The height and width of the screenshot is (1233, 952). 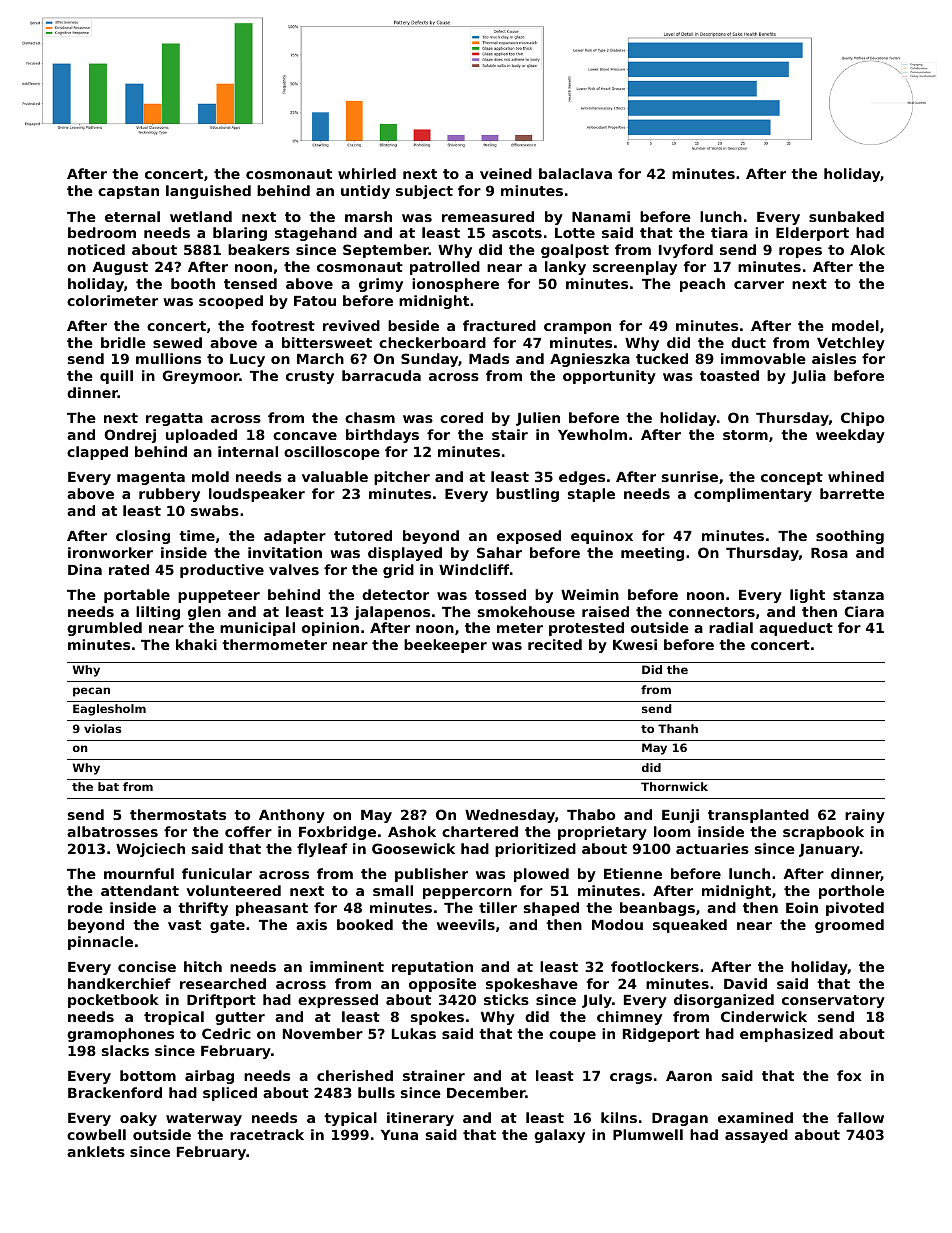 What do you see at coordinates (267, 1134) in the screenshot?
I see `racetrack` at bounding box center [267, 1134].
